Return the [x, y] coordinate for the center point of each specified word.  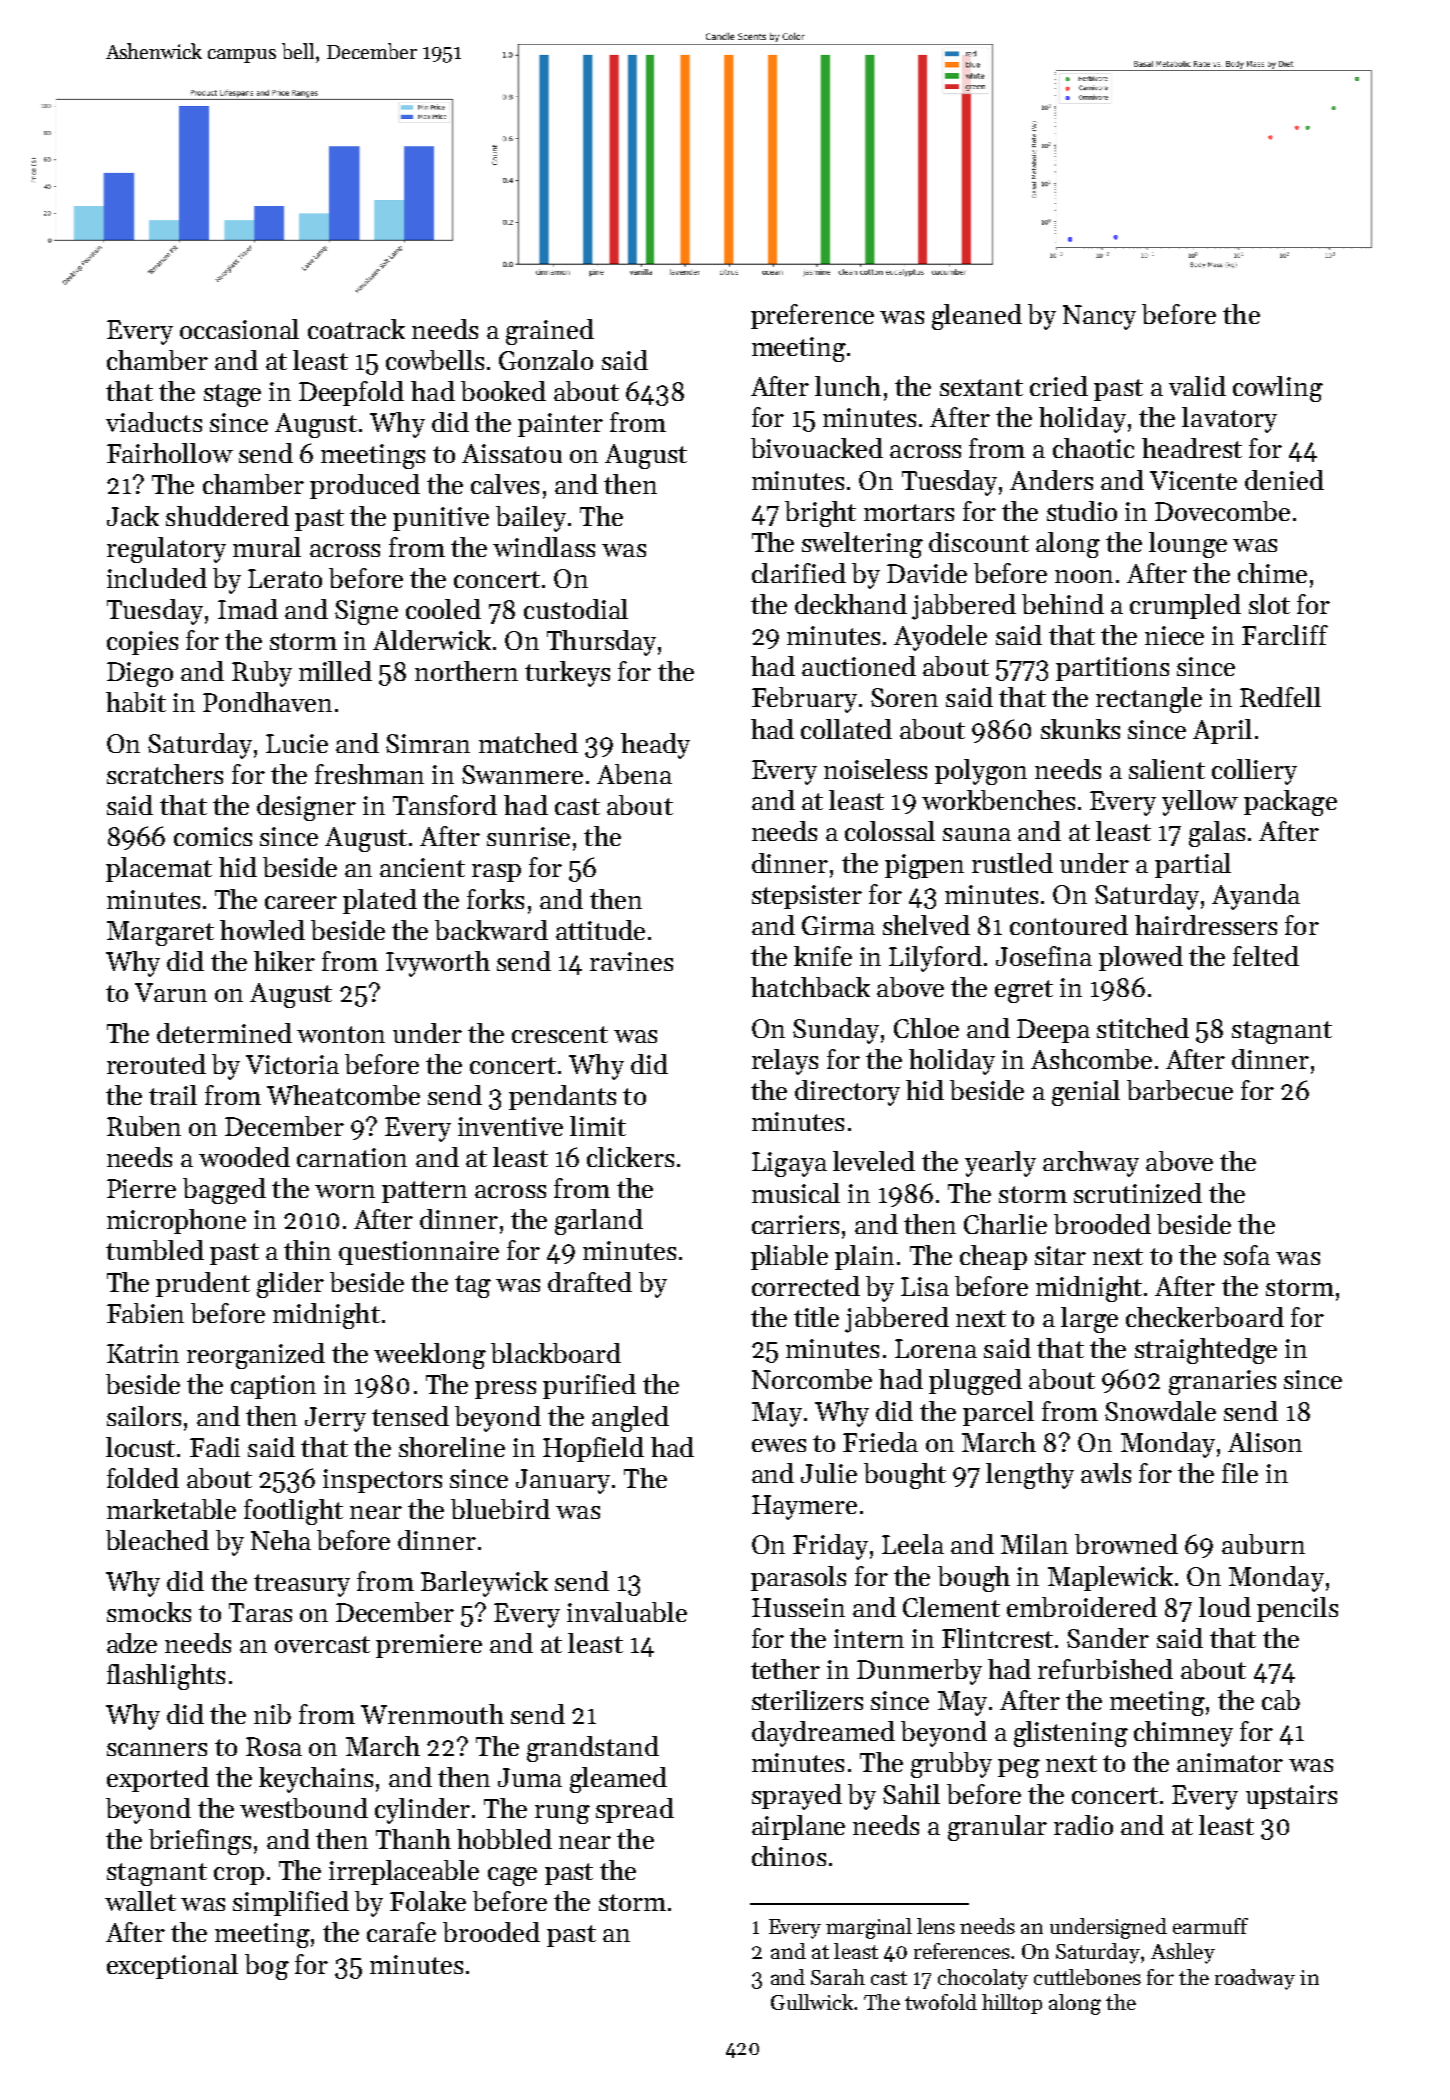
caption [273, 1387]
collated [846, 729]
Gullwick [812, 2002]
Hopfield [593, 1449]
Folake [428, 1901]
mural [267, 547]
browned [1126, 1544]
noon [1084, 576]
